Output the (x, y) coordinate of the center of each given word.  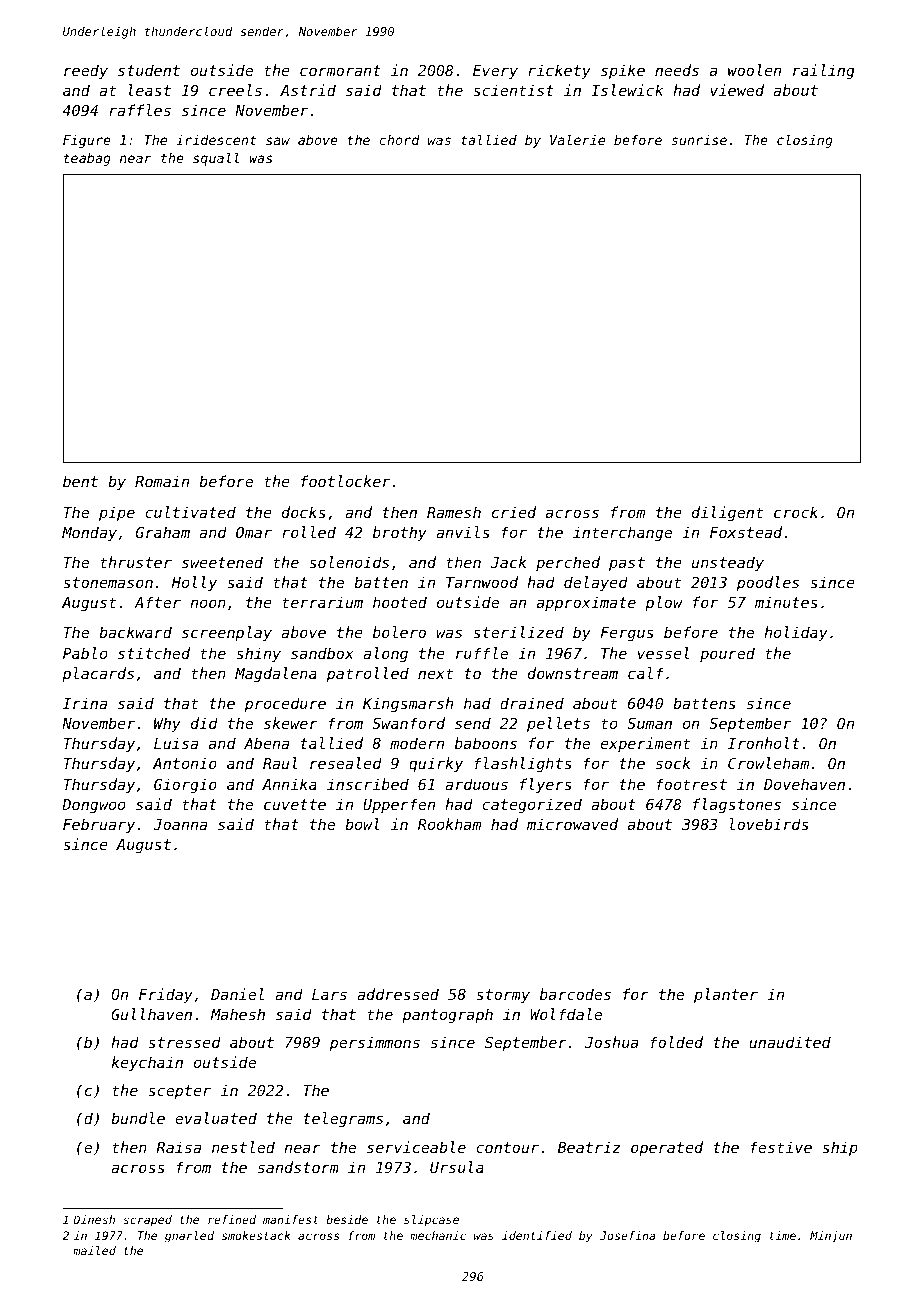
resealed (346, 763)
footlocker (345, 481)
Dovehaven (804, 784)
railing (824, 71)
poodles (768, 583)
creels (235, 90)
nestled (243, 1147)
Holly (194, 583)
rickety (559, 71)
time (782, 1235)
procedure (285, 704)
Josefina (627, 1235)
